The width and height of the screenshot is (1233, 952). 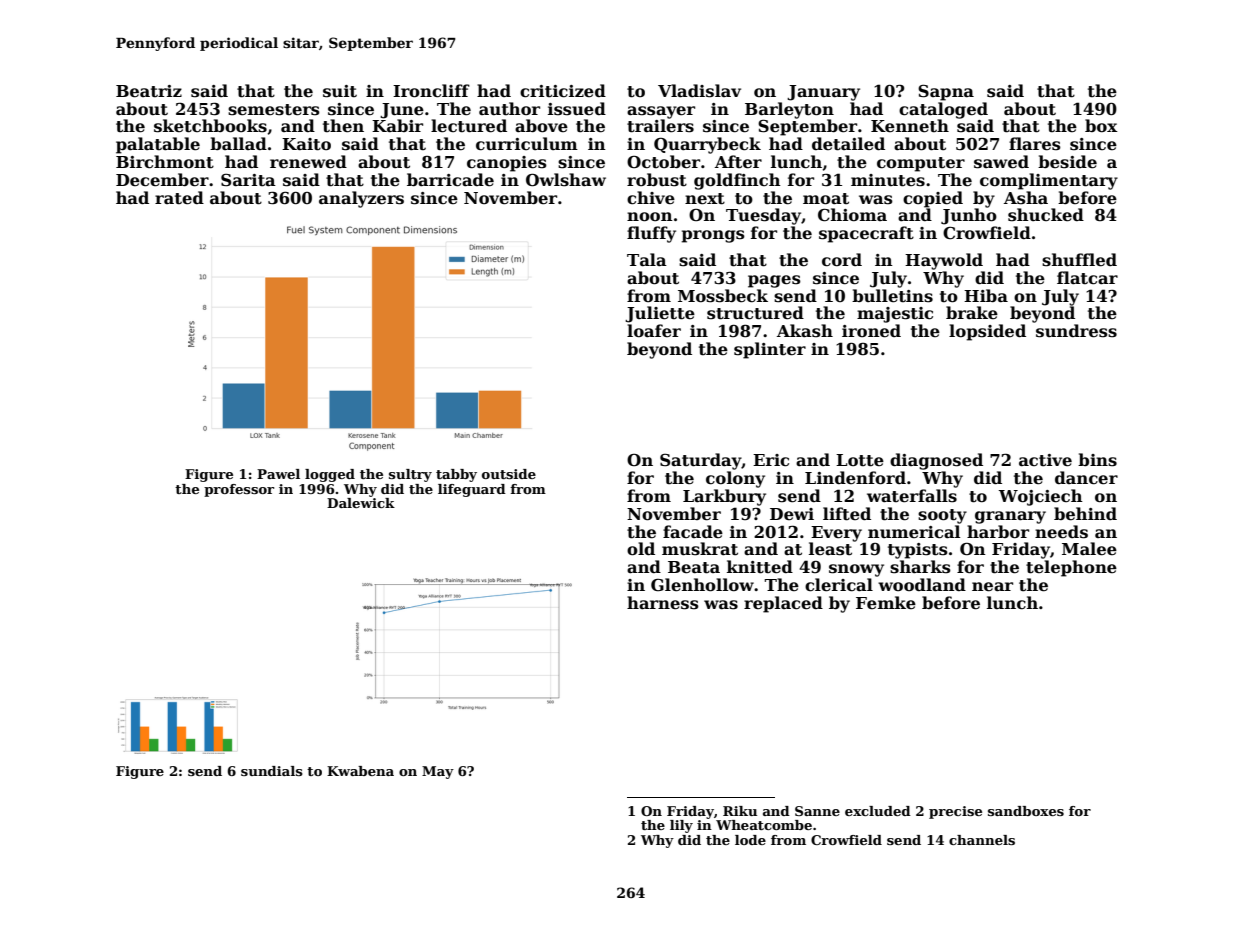 What do you see at coordinates (699, 91) in the screenshot?
I see `Vladislav` at bounding box center [699, 91].
